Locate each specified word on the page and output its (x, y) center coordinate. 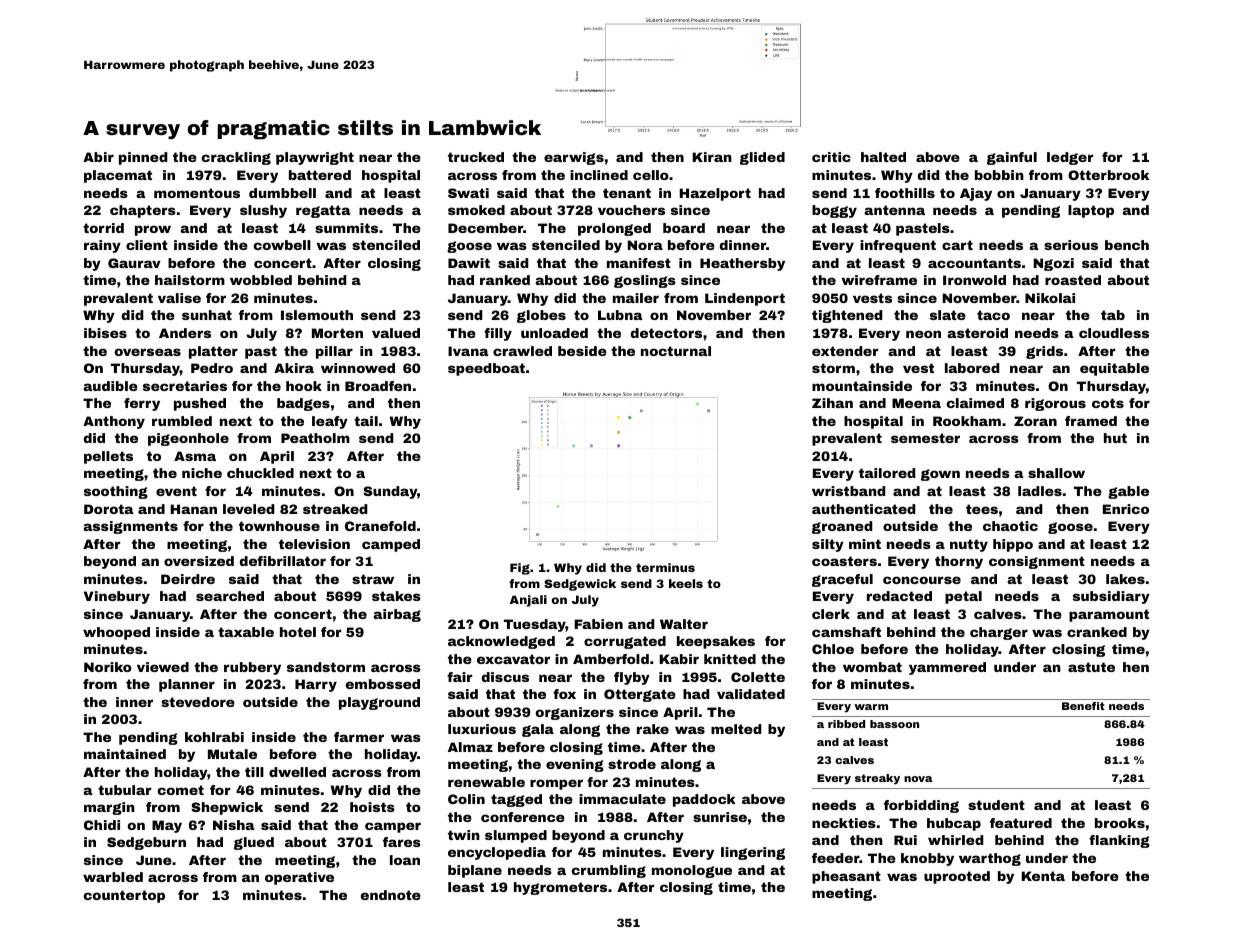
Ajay (976, 194)
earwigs (574, 158)
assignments (130, 527)
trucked (476, 157)
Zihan (832, 403)
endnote (391, 895)
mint (865, 544)
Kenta (1043, 876)
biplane (475, 871)
